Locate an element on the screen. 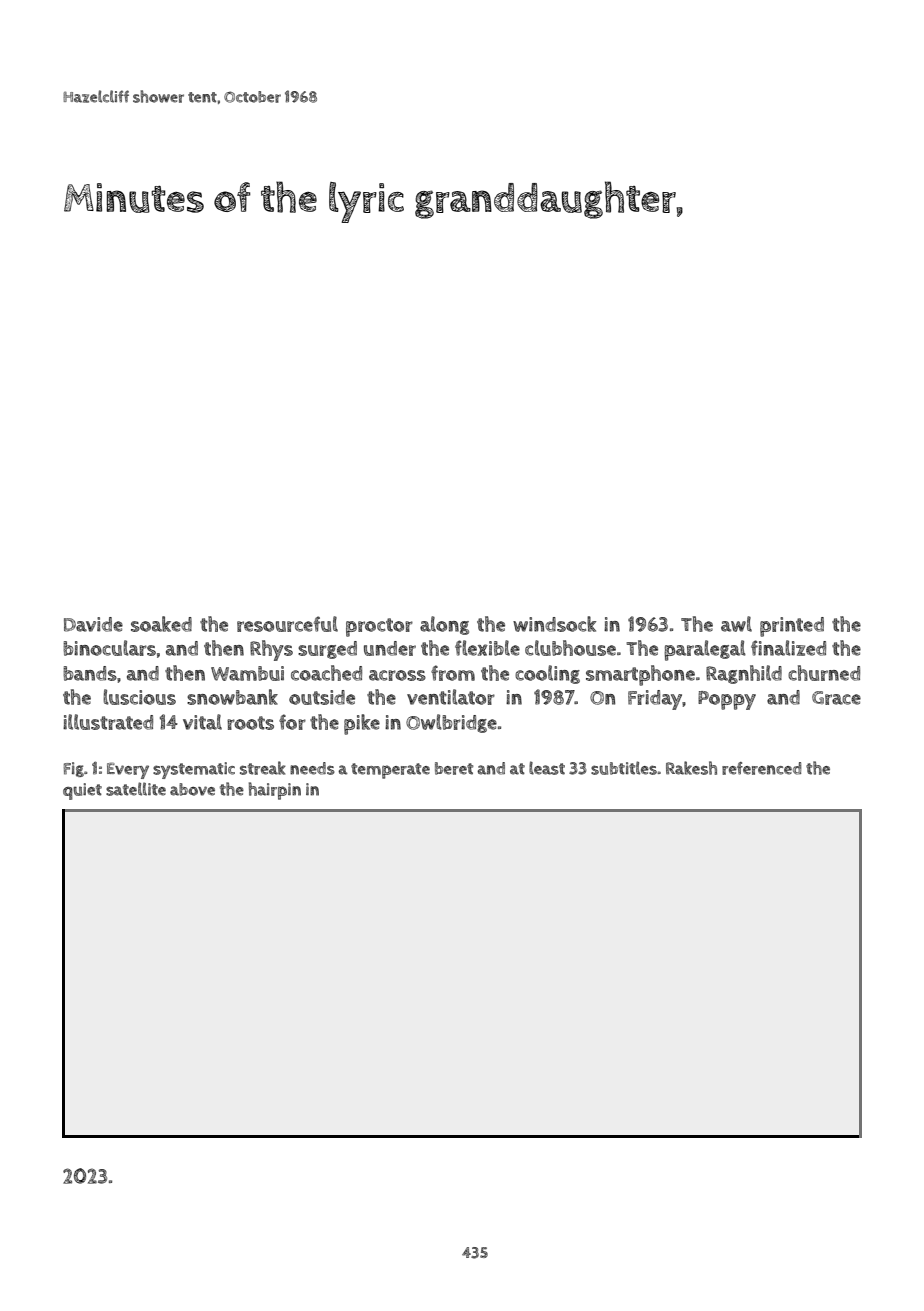 The image size is (924, 1311). churned is located at coordinates (824, 673).
